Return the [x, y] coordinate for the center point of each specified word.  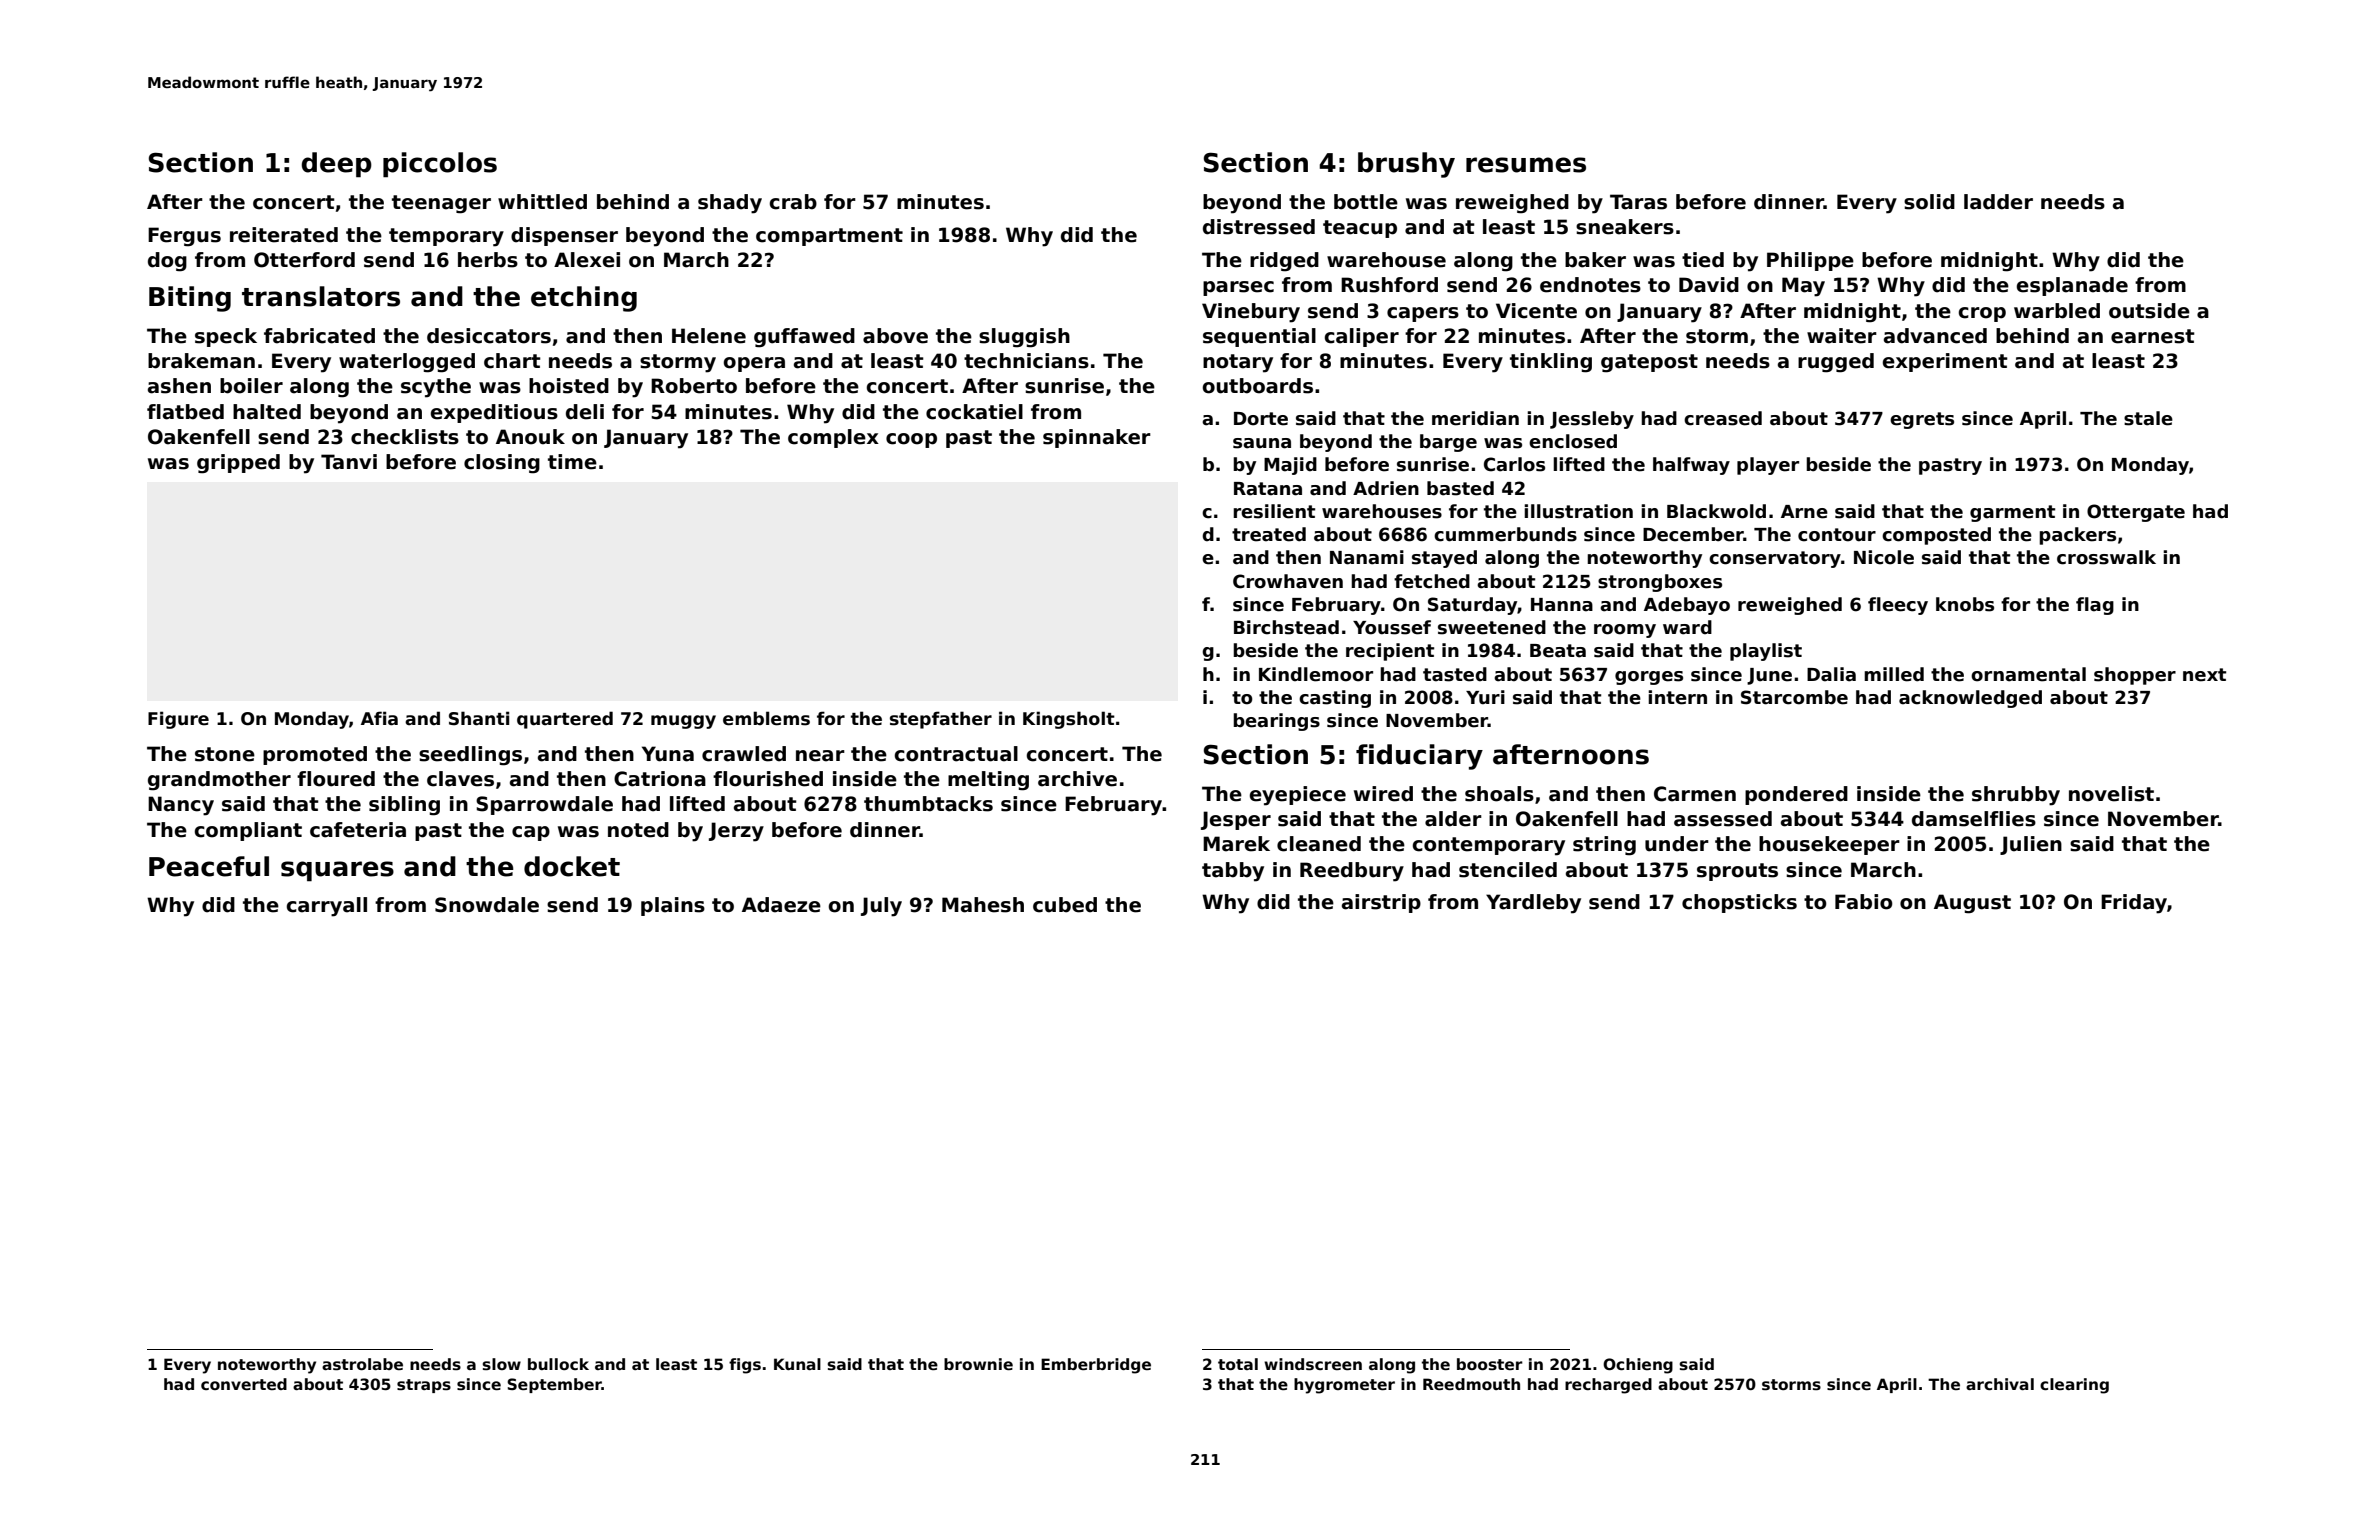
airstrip [1381, 903]
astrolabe [362, 1364]
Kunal [797, 1364]
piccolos [440, 165]
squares [337, 871]
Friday [2134, 904]
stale [2148, 418]
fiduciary [1419, 757]
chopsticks [1739, 903]
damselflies [1974, 819]
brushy [1406, 165]
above [895, 336]
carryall [327, 907]
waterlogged [407, 363]
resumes [1526, 165]
